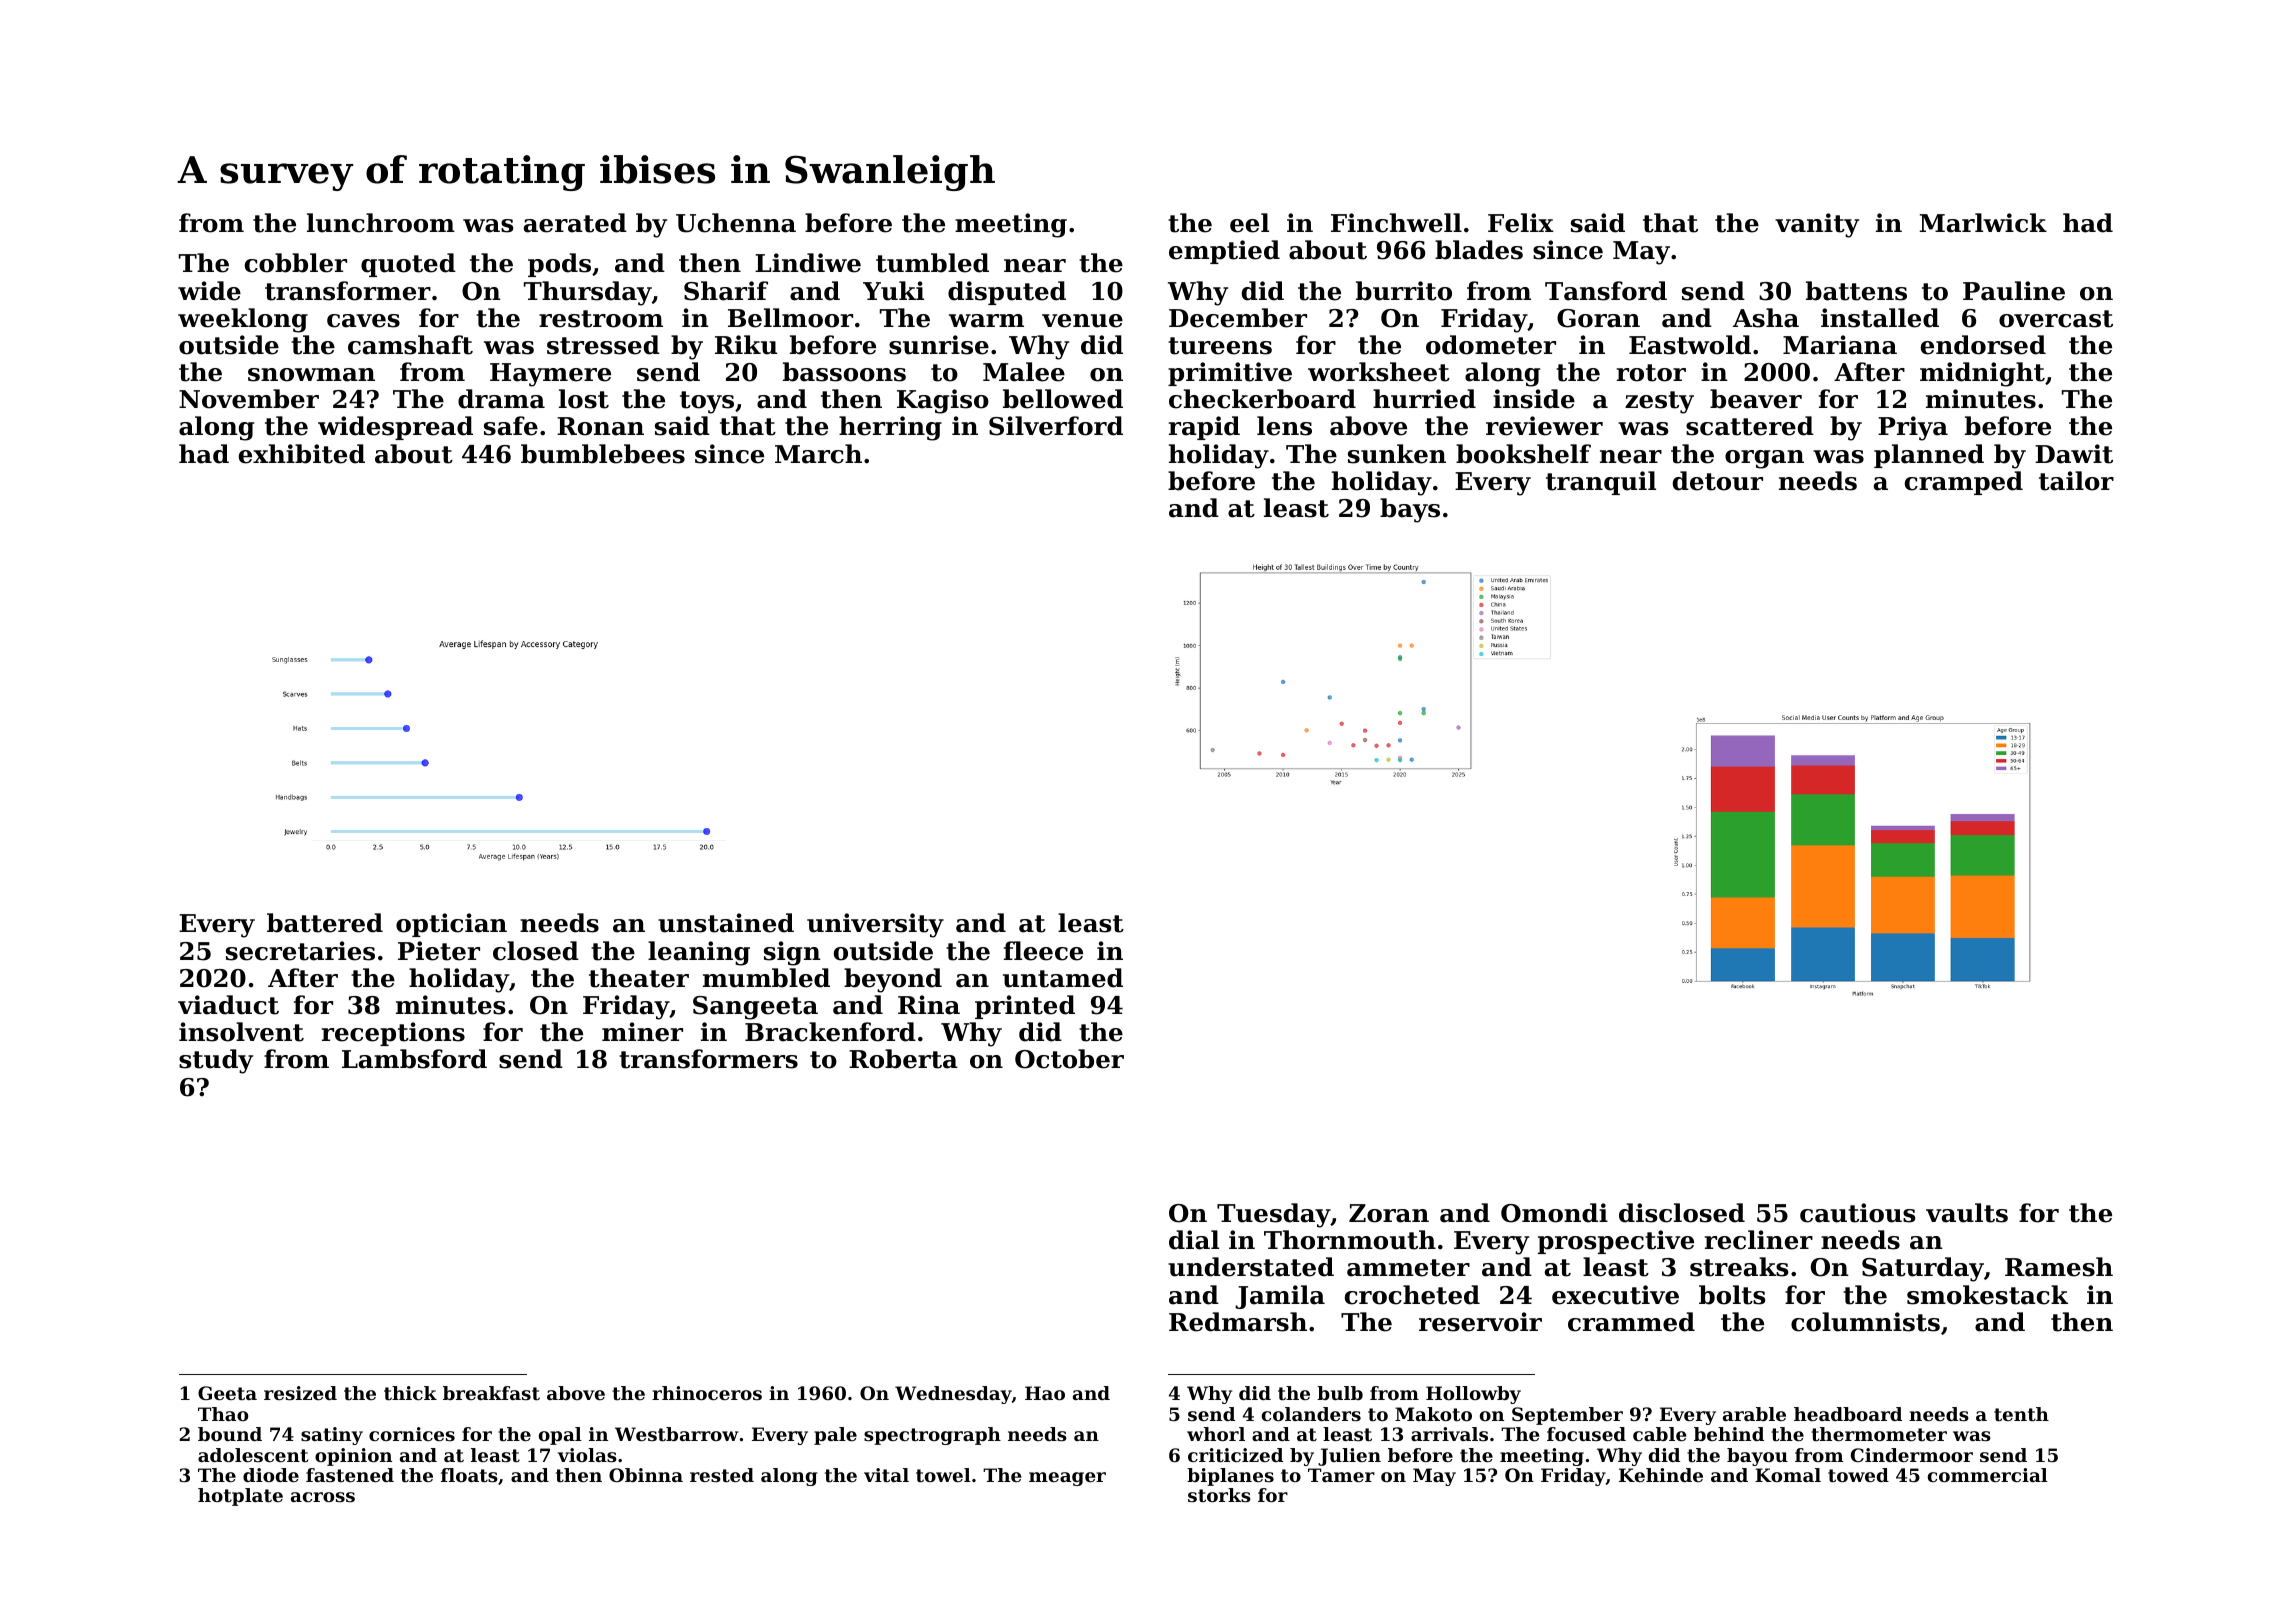  What do you see at coordinates (240, 1497) in the image?
I see `hotplate` at bounding box center [240, 1497].
